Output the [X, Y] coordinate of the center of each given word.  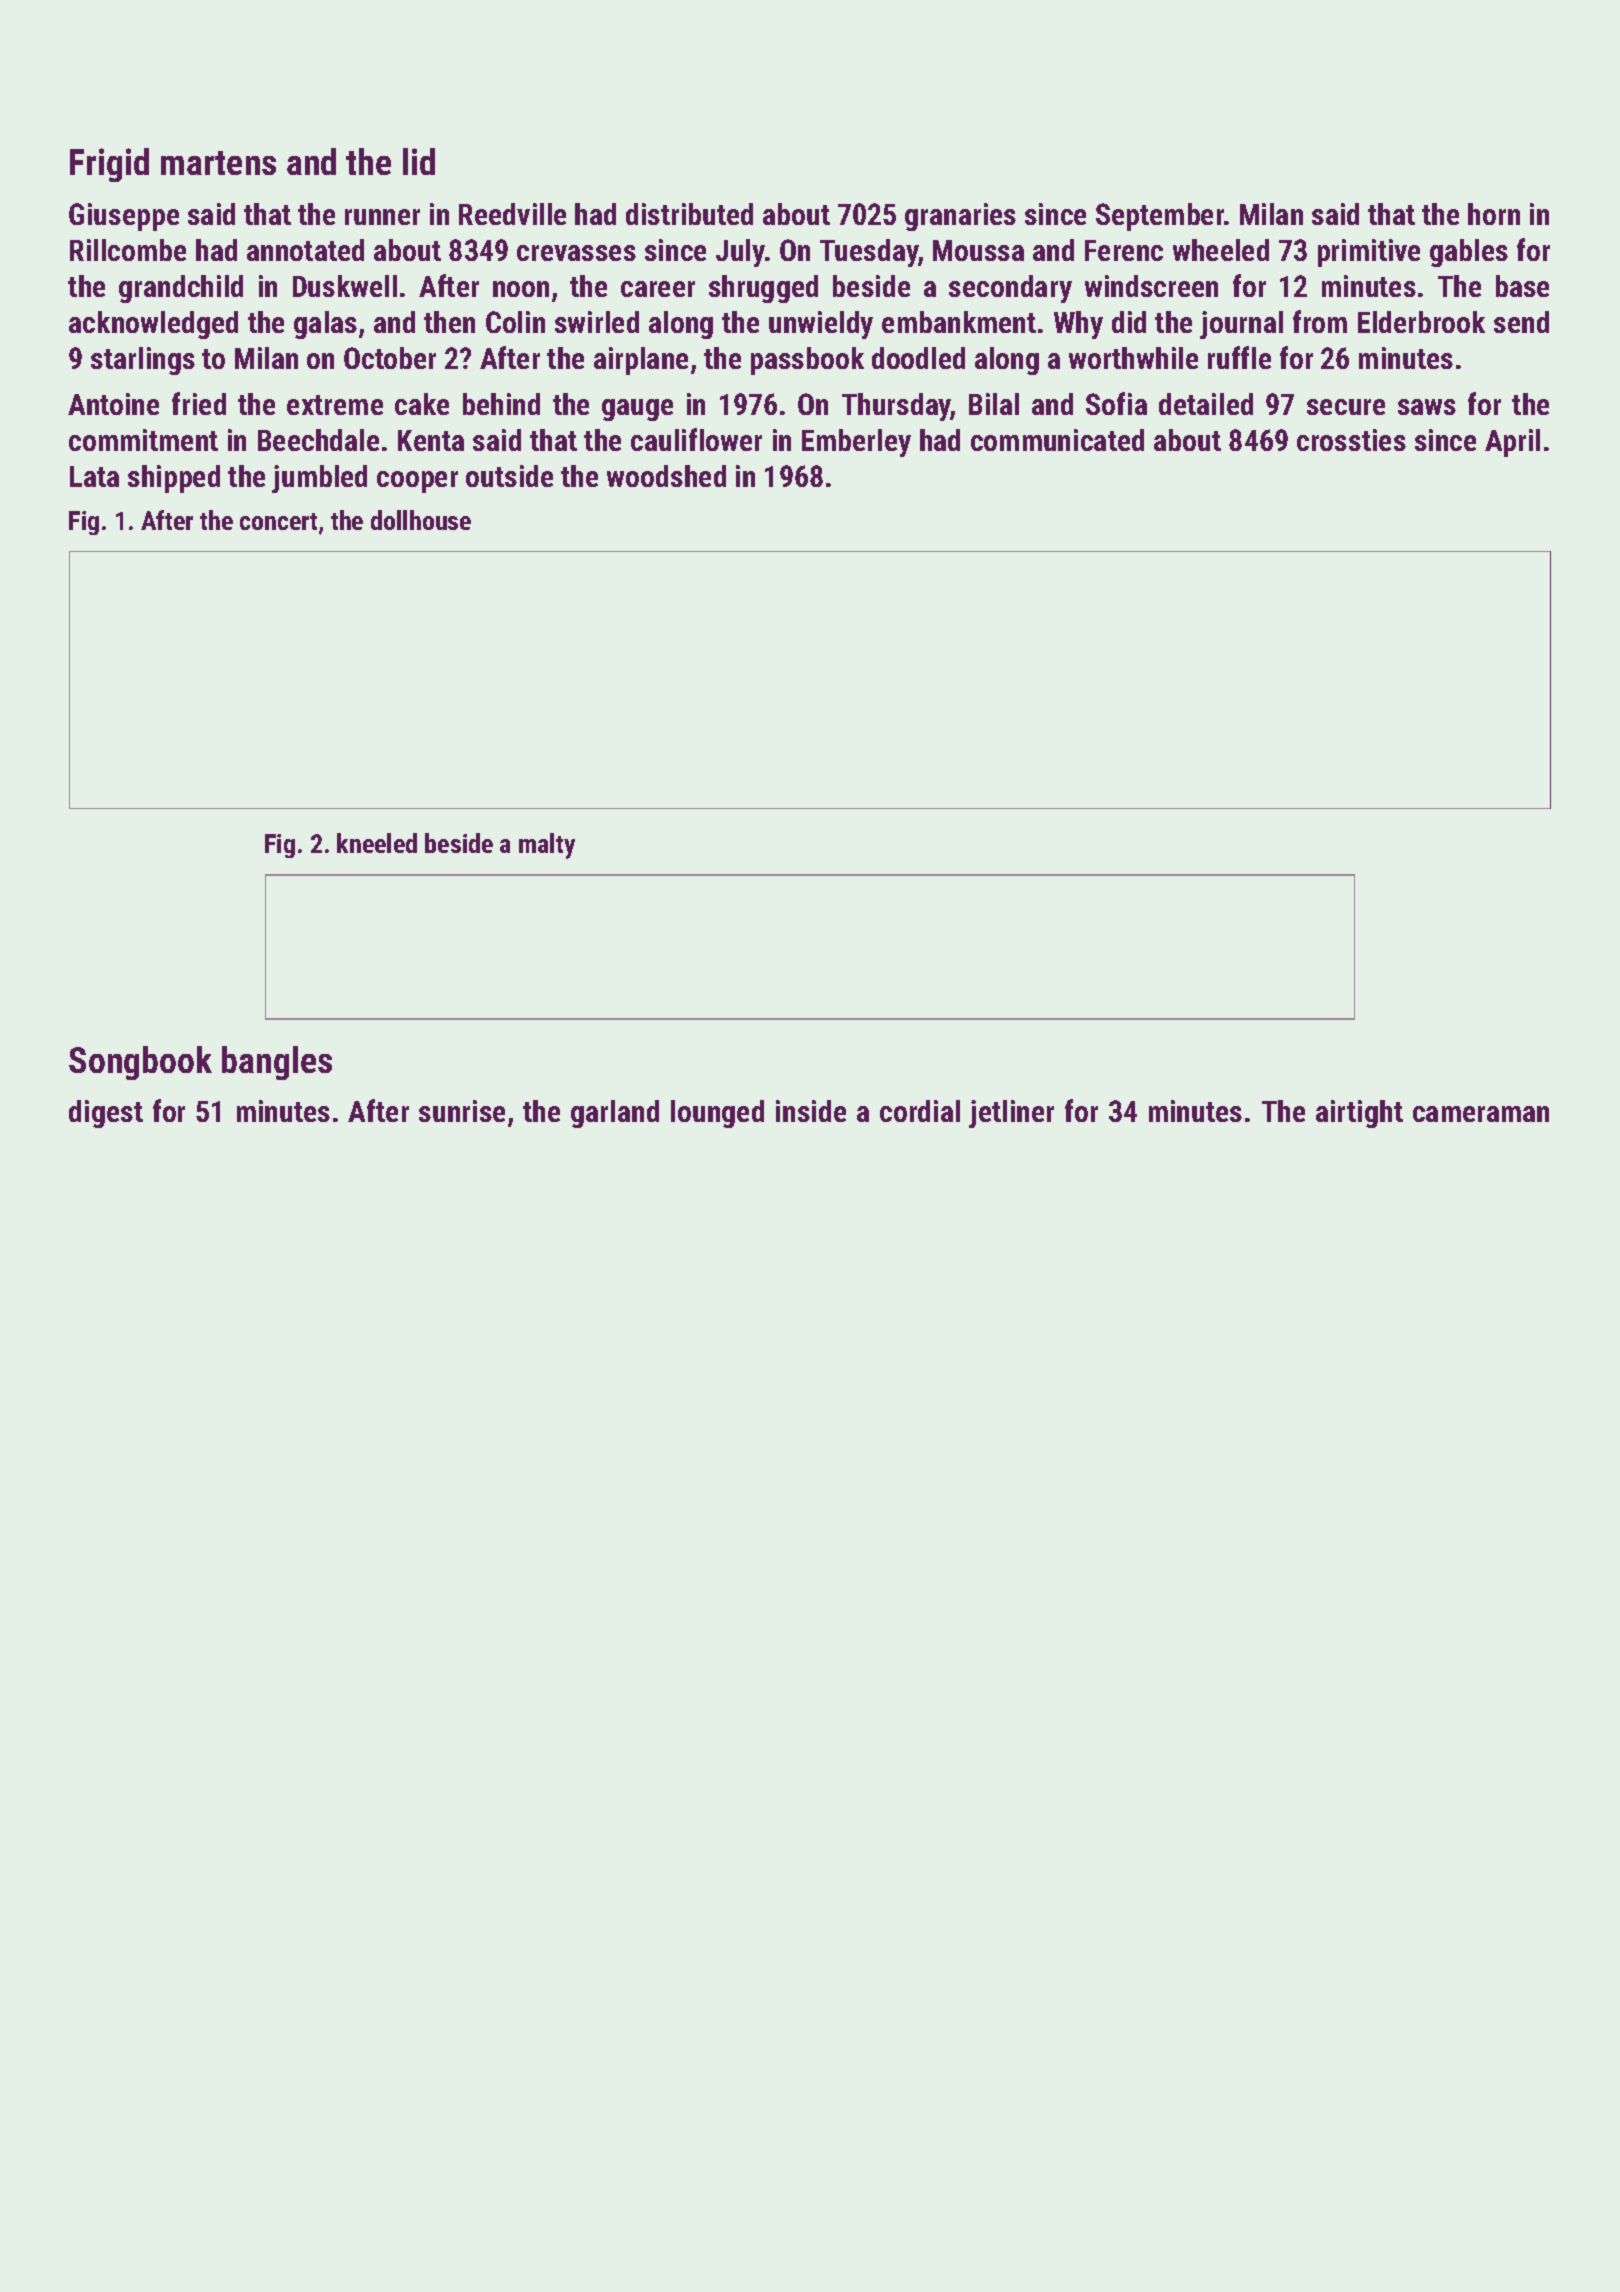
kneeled [377, 843]
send [1521, 322]
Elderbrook [1421, 322]
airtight [1359, 1114]
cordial [920, 1111]
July [740, 253]
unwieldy [821, 325]
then [449, 322]
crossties [1351, 440]
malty [547, 846]
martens [218, 163]
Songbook [140, 1063]
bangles [277, 1063]
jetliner [1011, 1114]
